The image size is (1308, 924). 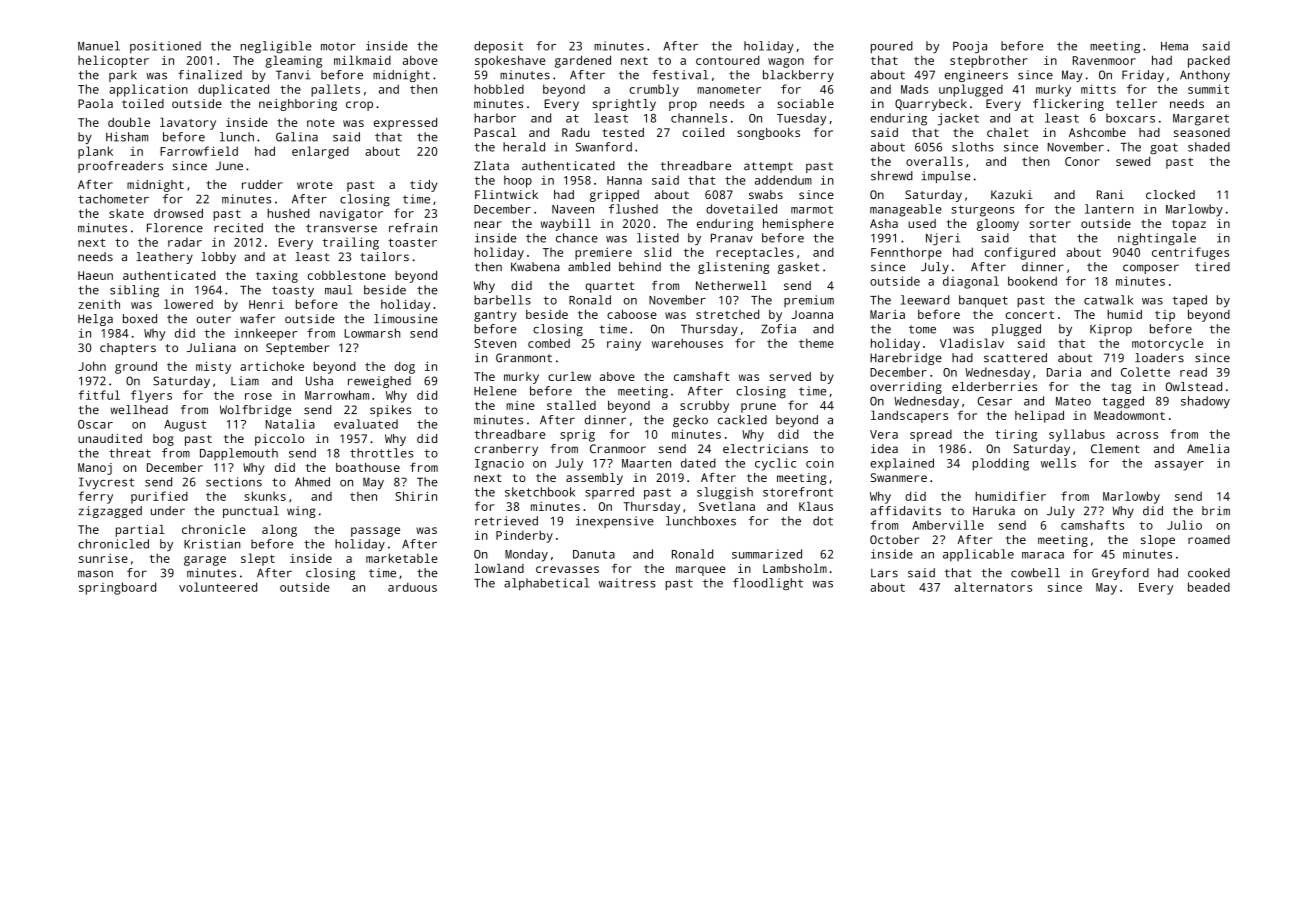 I want to click on evaluated, so click(x=366, y=424).
